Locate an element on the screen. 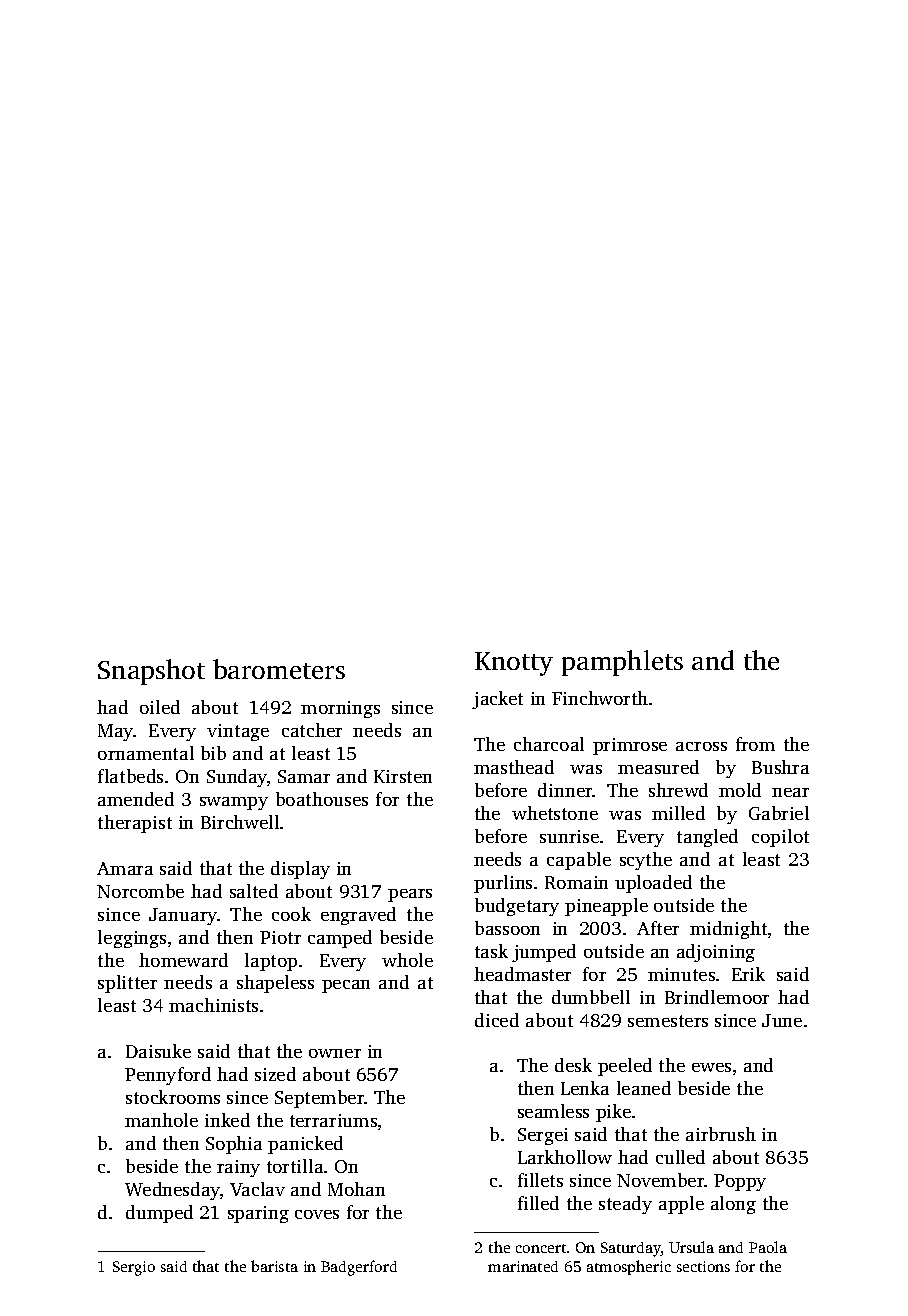  June is located at coordinates (782, 1020).
